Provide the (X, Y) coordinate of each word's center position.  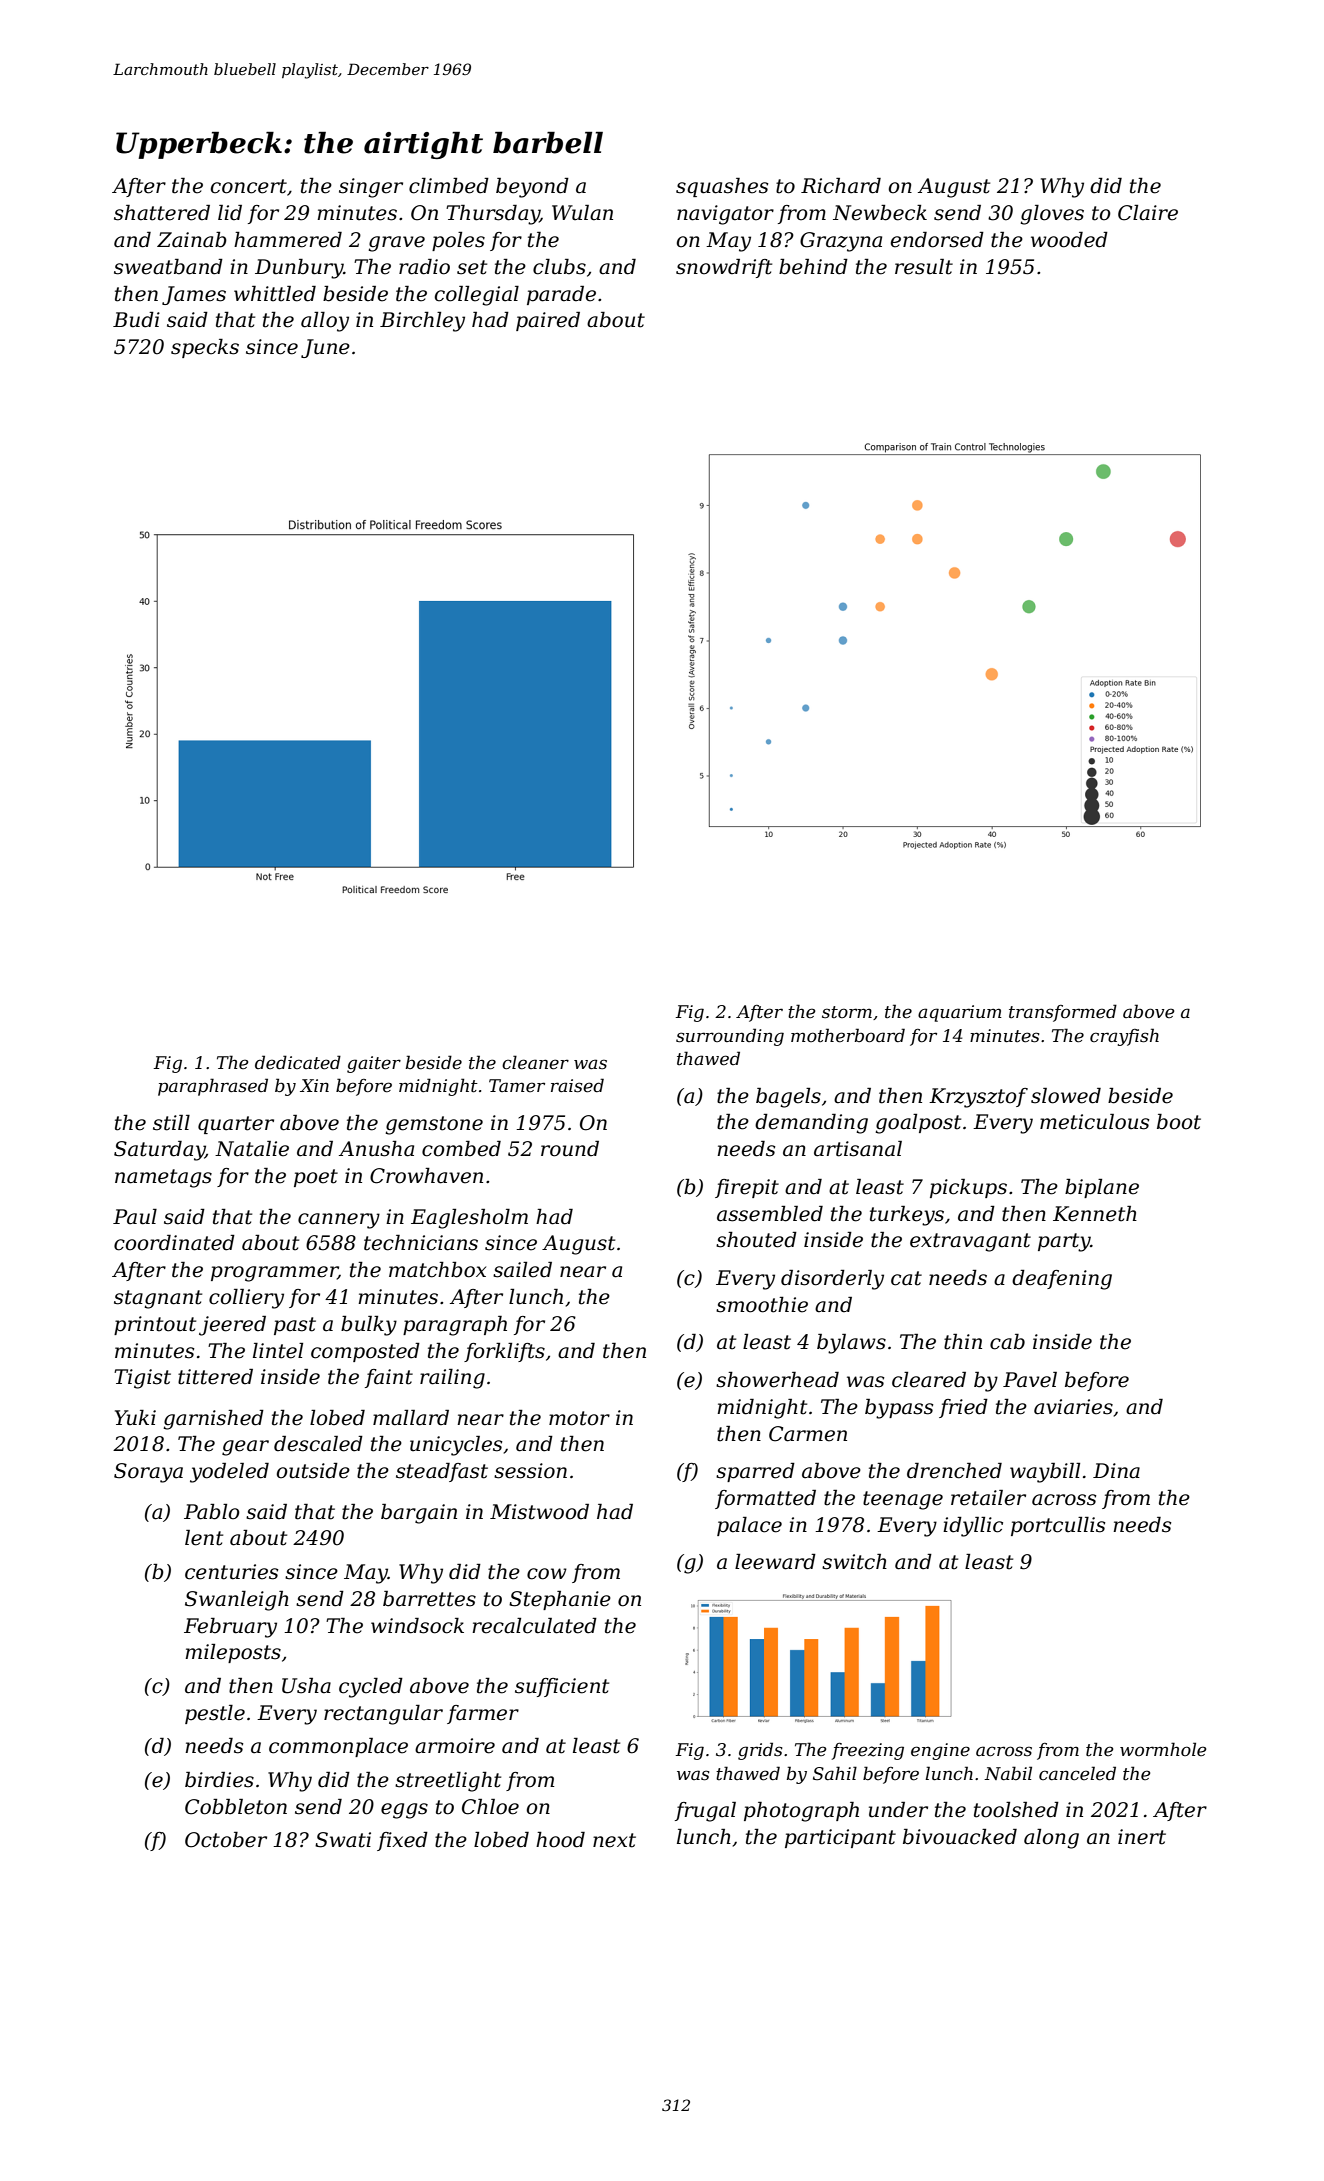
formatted (765, 1499)
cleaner (535, 1062)
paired (548, 321)
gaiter (374, 1064)
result (924, 267)
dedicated (298, 1062)
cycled (371, 1688)
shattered (162, 213)
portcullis (1058, 1526)
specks (205, 348)
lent (204, 1538)
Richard (841, 186)
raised (577, 1085)
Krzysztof (978, 1098)
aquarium (960, 1013)
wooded (1069, 240)
